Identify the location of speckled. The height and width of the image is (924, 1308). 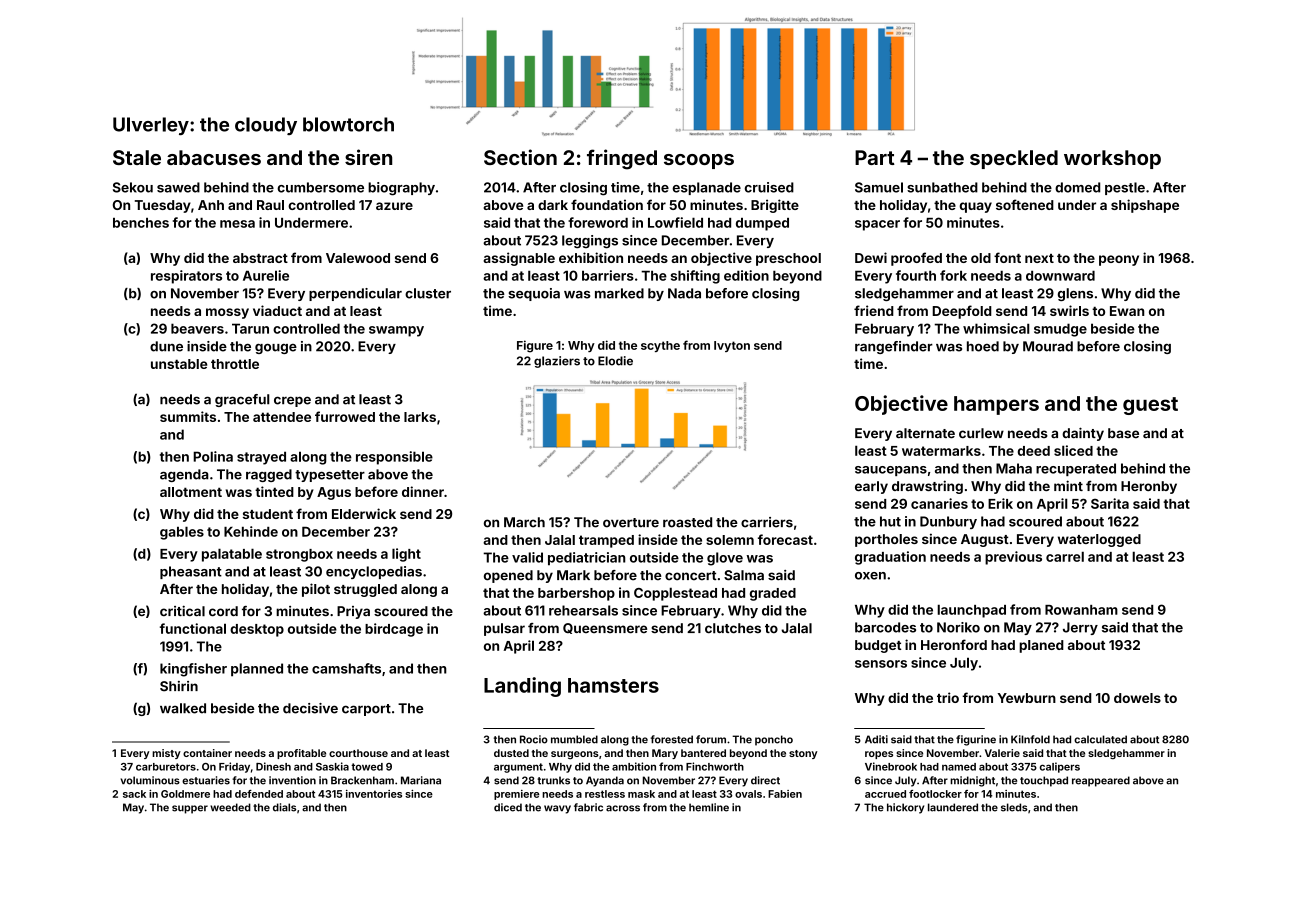
(1014, 159).
